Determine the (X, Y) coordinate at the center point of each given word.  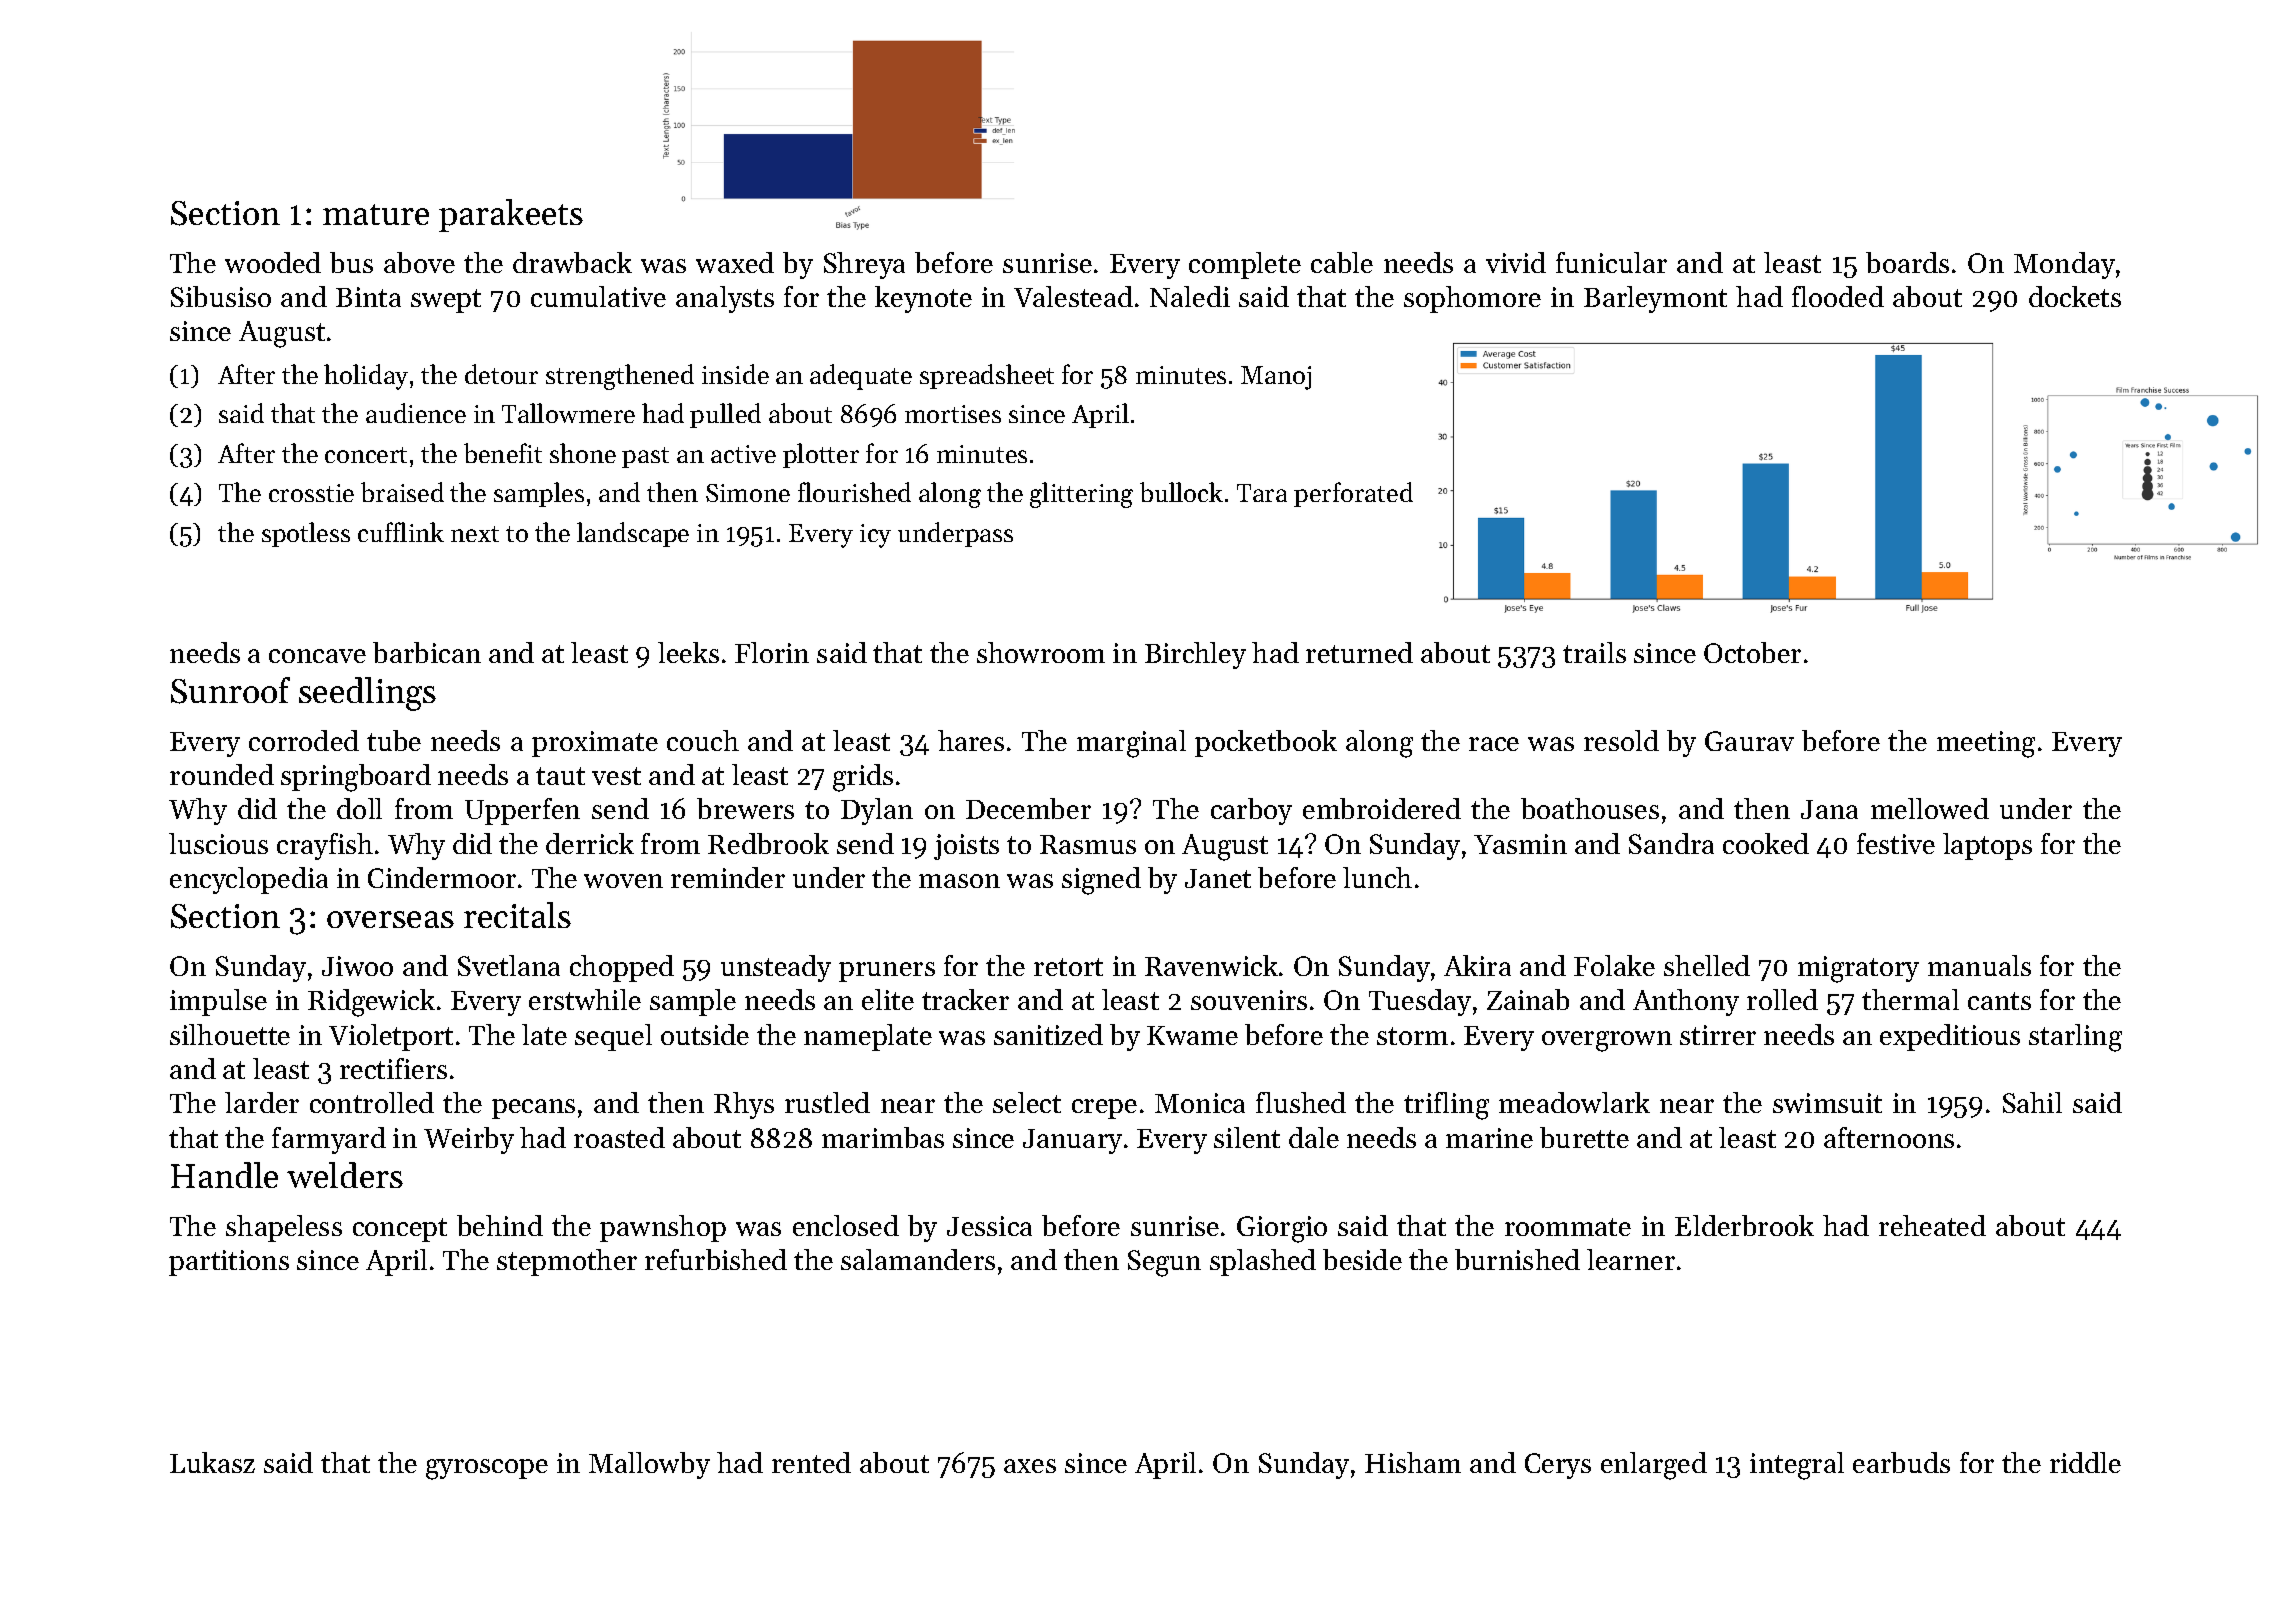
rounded (222, 774)
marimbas (883, 1137)
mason (959, 881)
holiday (366, 377)
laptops (1987, 846)
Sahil (2032, 1102)
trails (1594, 652)
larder (262, 1102)
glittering (1081, 495)
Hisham (1413, 1462)
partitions (229, 1263)
